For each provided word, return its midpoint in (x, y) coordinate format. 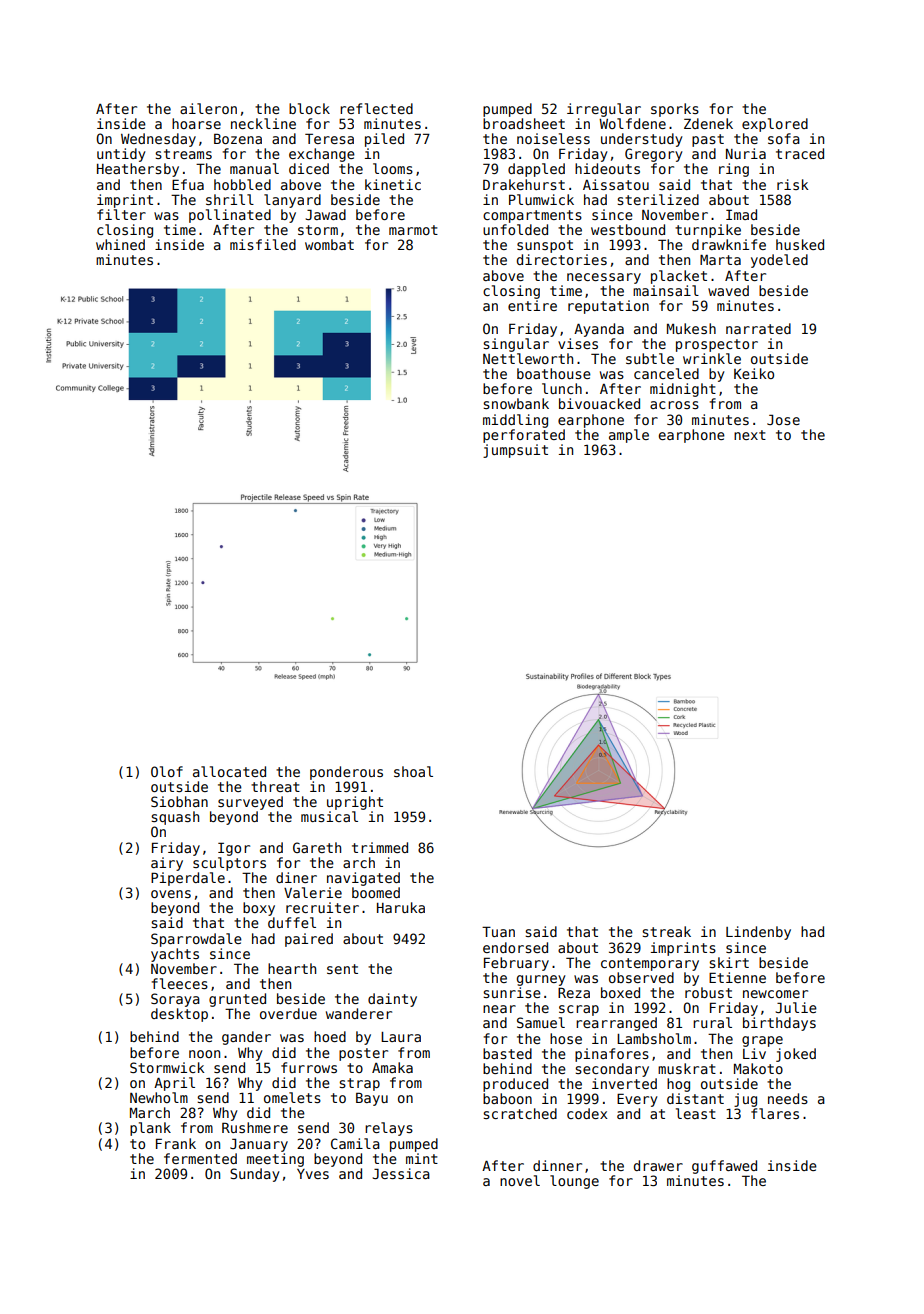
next (750, 435)
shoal (413, 771)
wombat (329, 244)
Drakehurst (524, 184)
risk (792, 184)
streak (666, 931)
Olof (167, 771)
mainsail (666, 290)
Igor (234, 849)
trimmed (380, 847)
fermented (200, 1158)
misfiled (263, 244)
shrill (230, 199)
